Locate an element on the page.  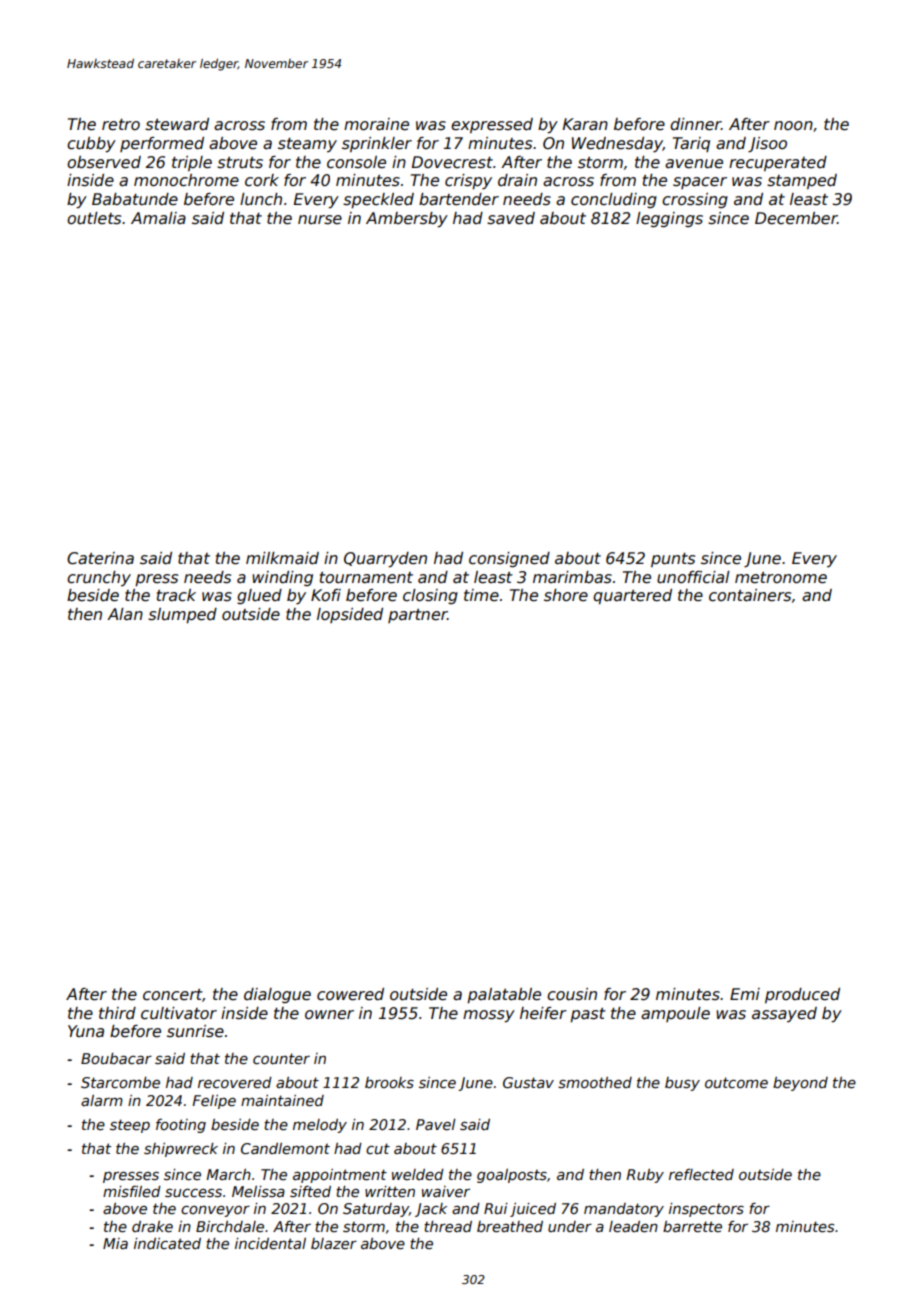
breathed is located at coordinates (510, 1226).
